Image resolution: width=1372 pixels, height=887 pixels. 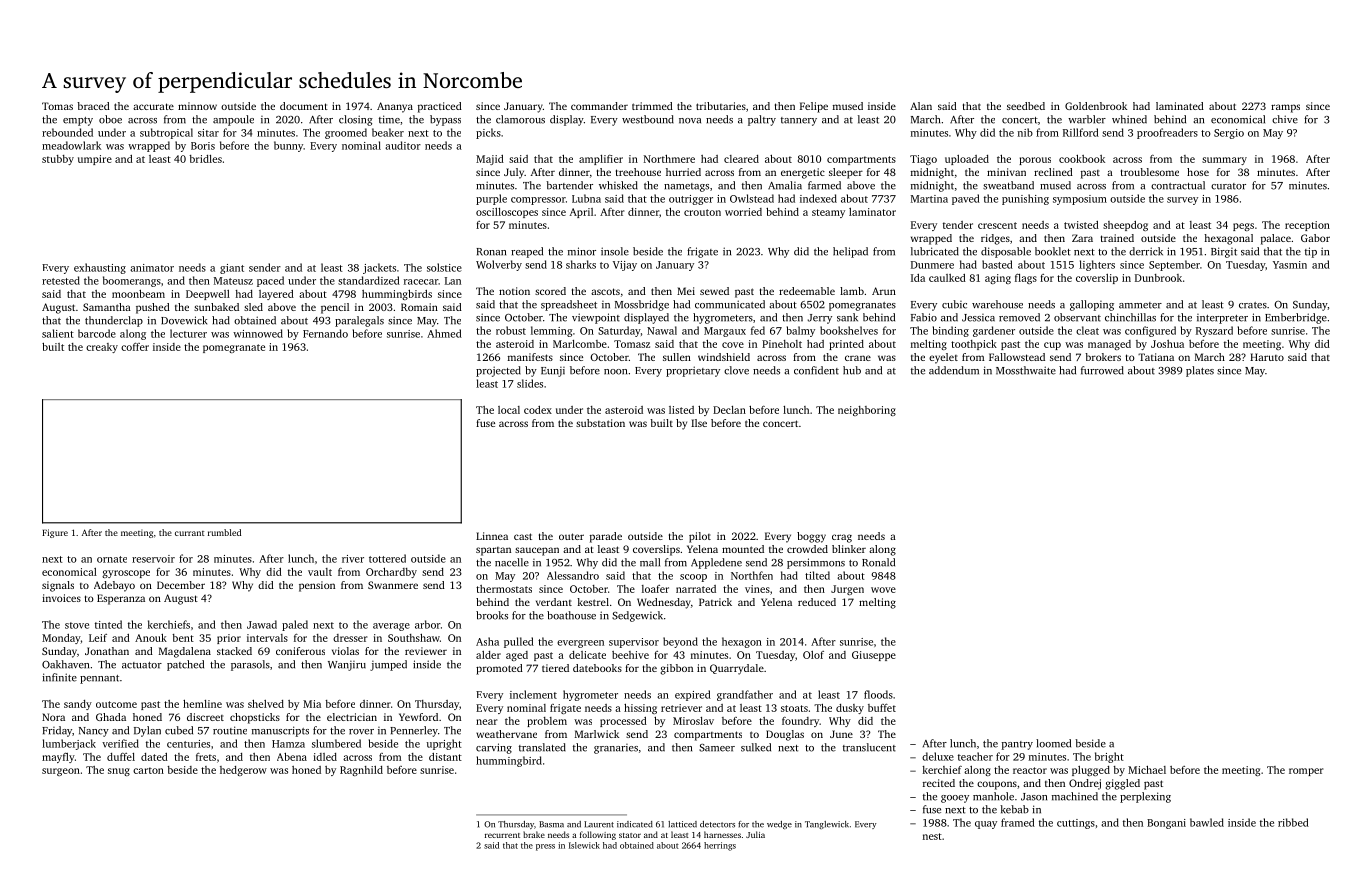 I want to click on accurate, so click(x=153, y=106).
